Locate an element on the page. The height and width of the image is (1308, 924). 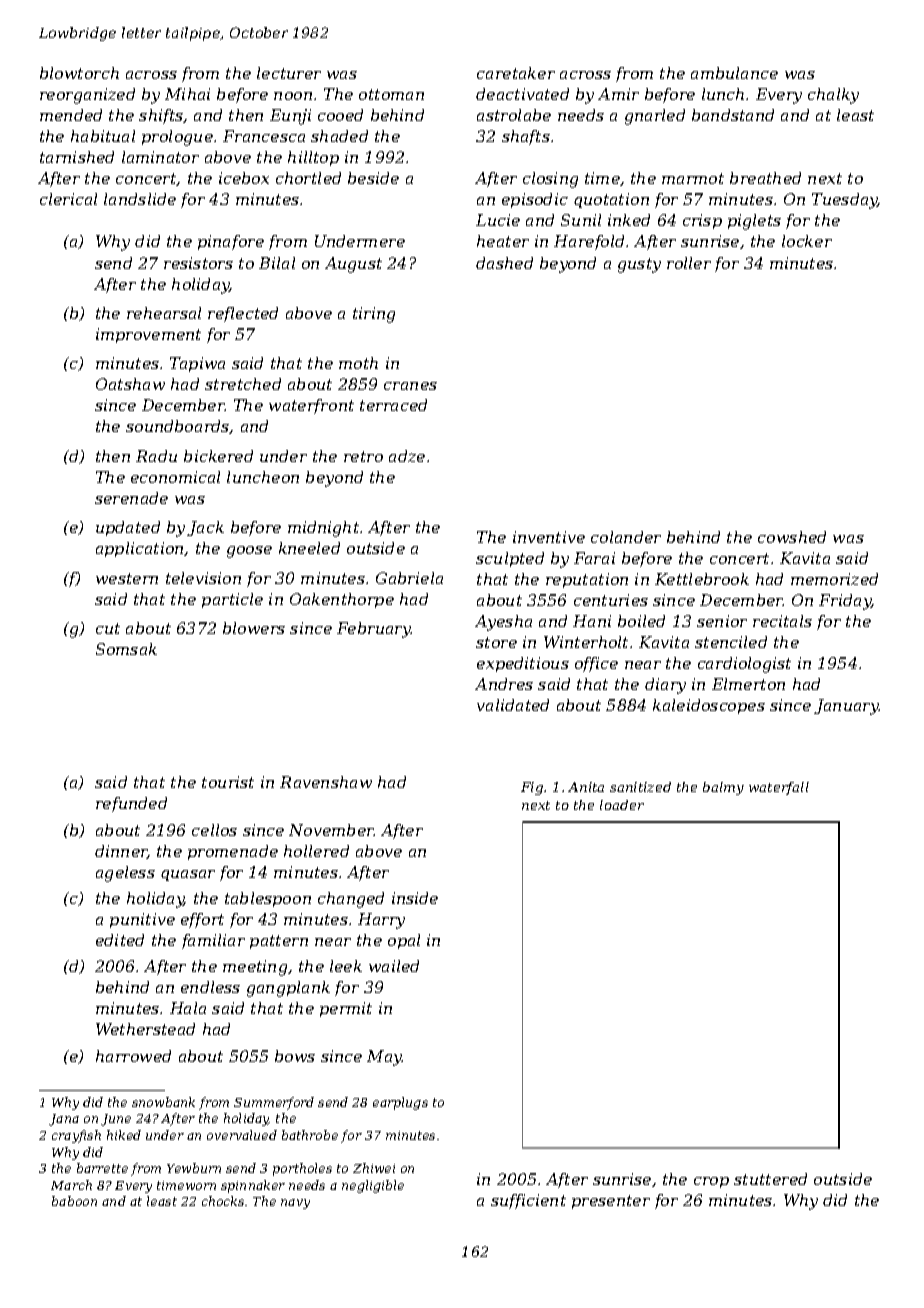
lecturer is located at coordinates (289, 73).
